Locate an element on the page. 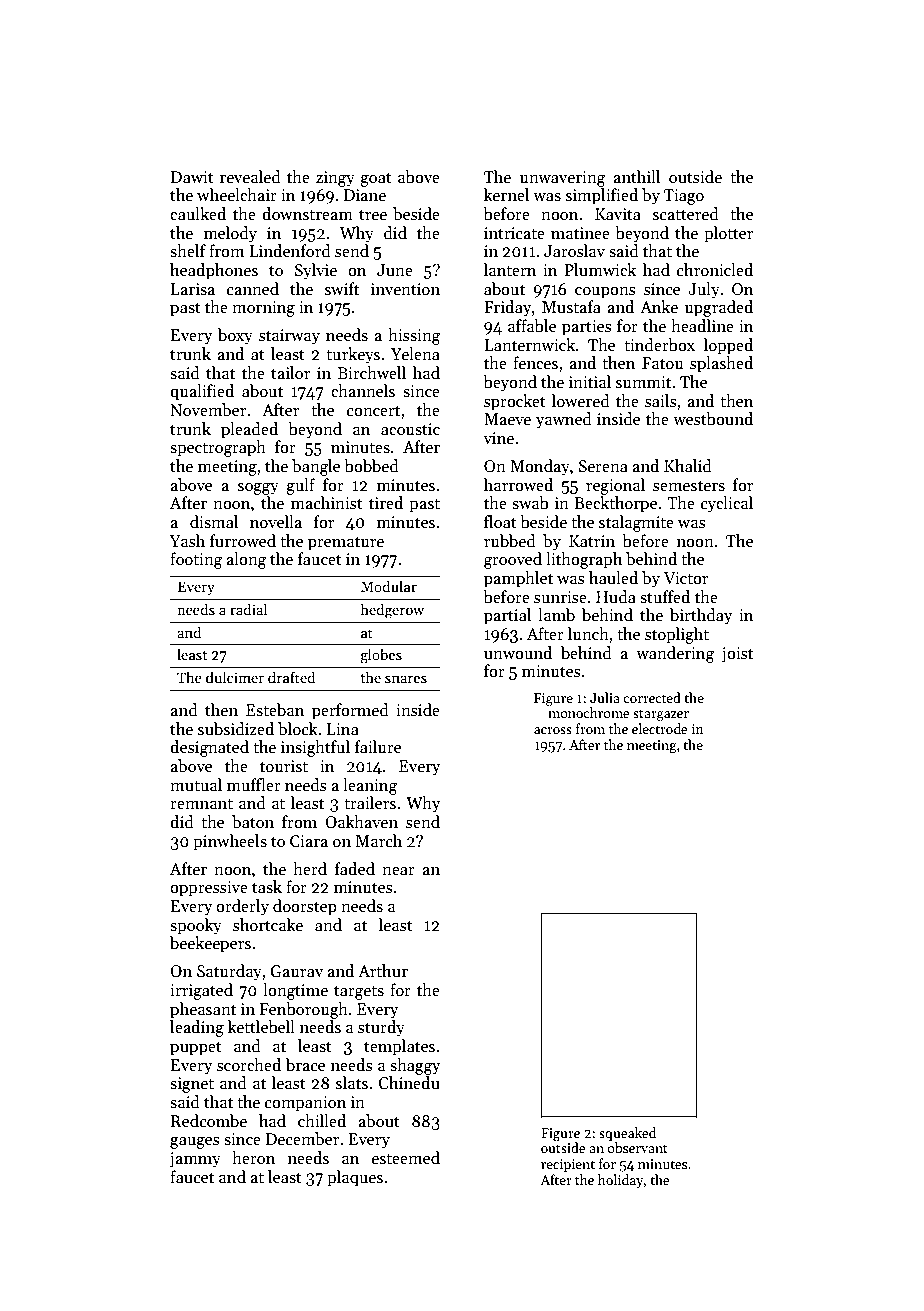 Image resolution: width=924 pixels, height=1311 pixels. pamphlet is located at coordinates (518, 579).
